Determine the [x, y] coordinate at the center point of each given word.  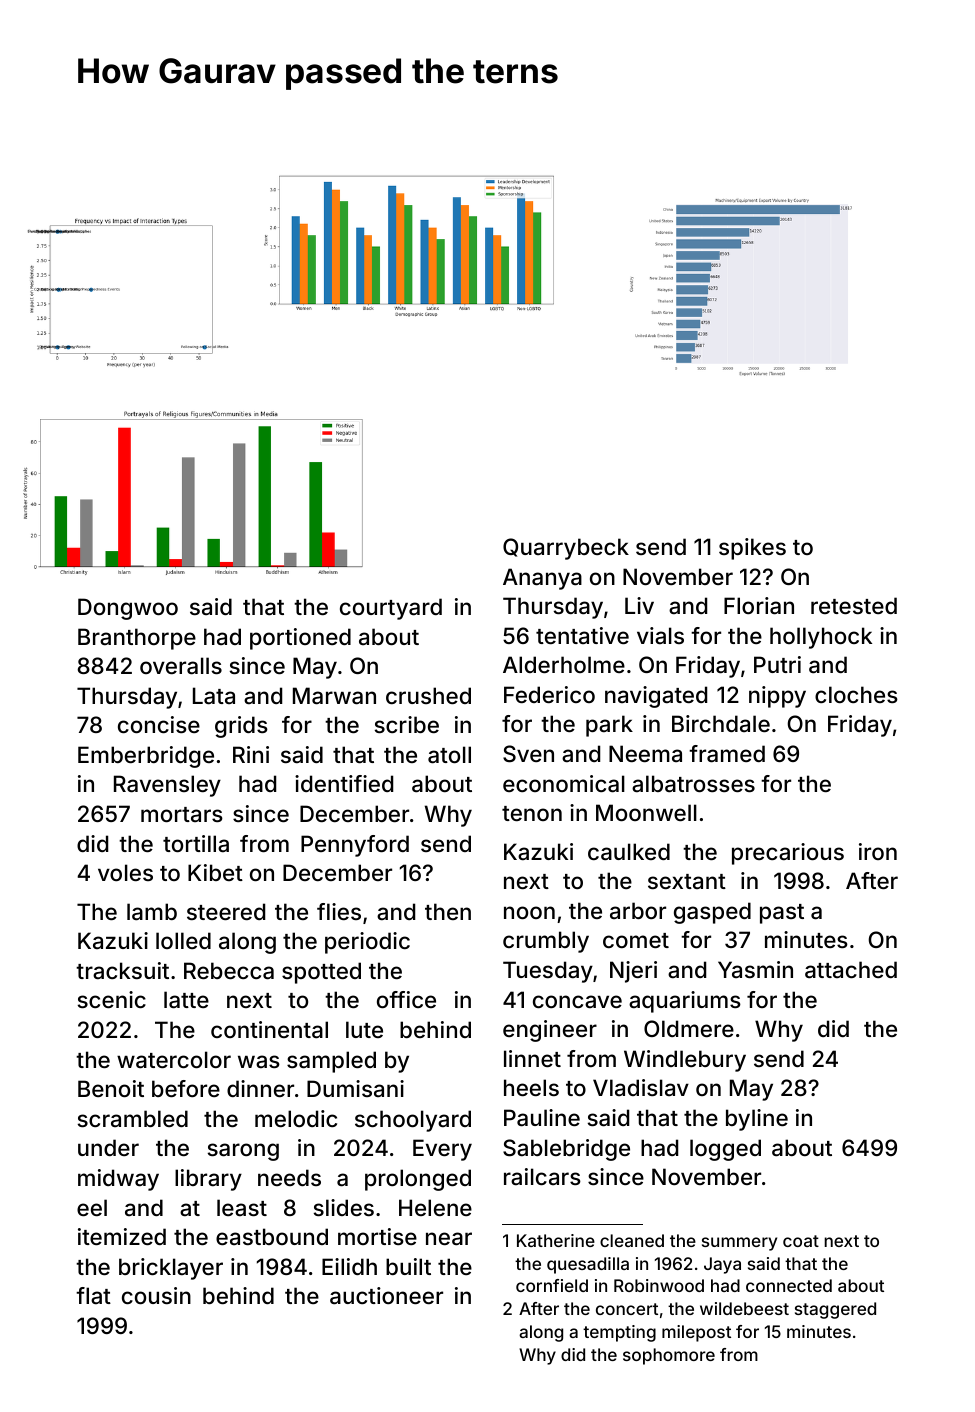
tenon [532, 813]
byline [757, 1120]
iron [878, 851]
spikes [752, 549]
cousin [156, 1295]
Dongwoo [128, 609]
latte [186, 1000]
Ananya [542, 579]
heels [531, 1087]
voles [125, 872]
